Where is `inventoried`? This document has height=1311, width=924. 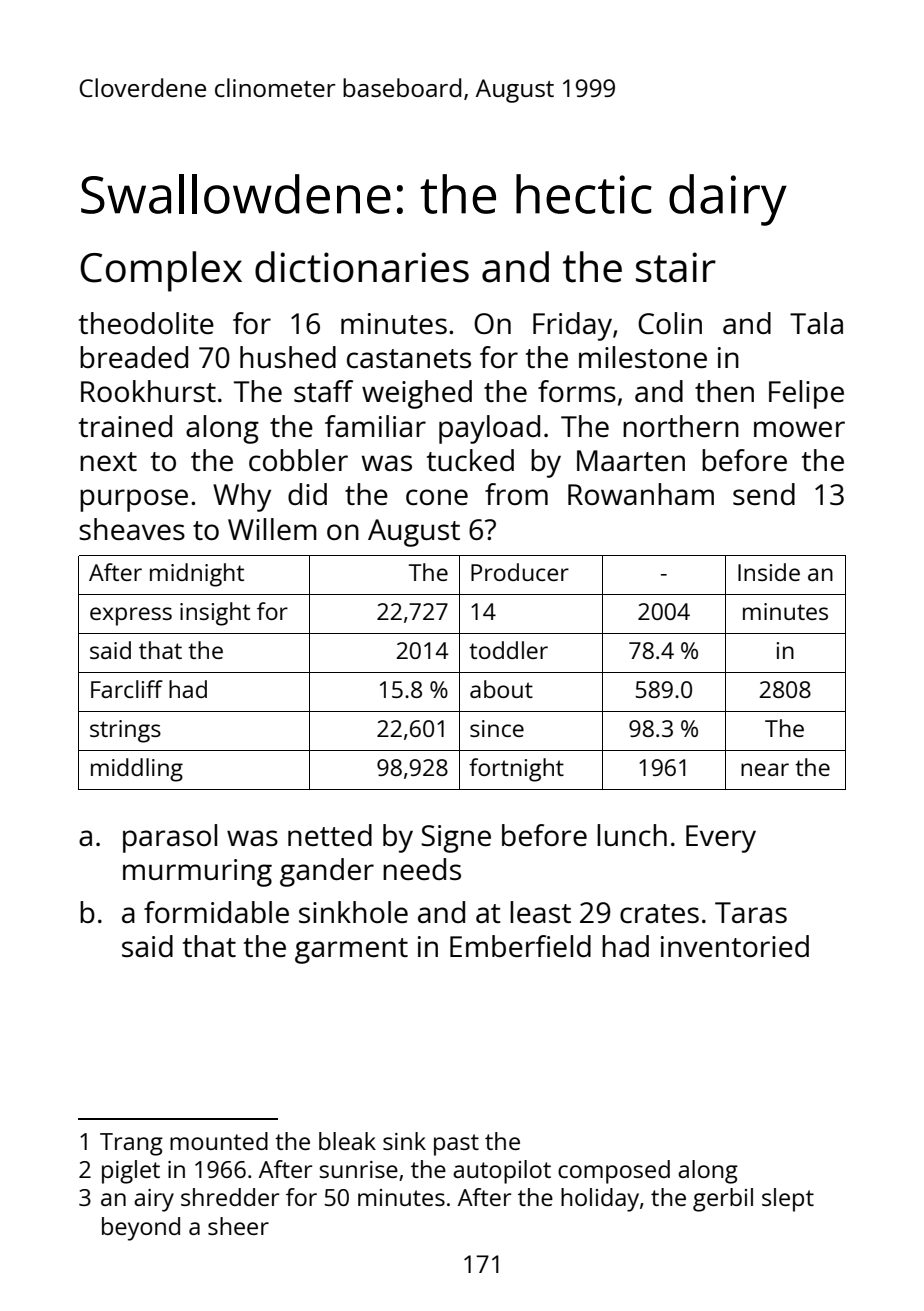
inventoried is located at coordinates (735, 946).
